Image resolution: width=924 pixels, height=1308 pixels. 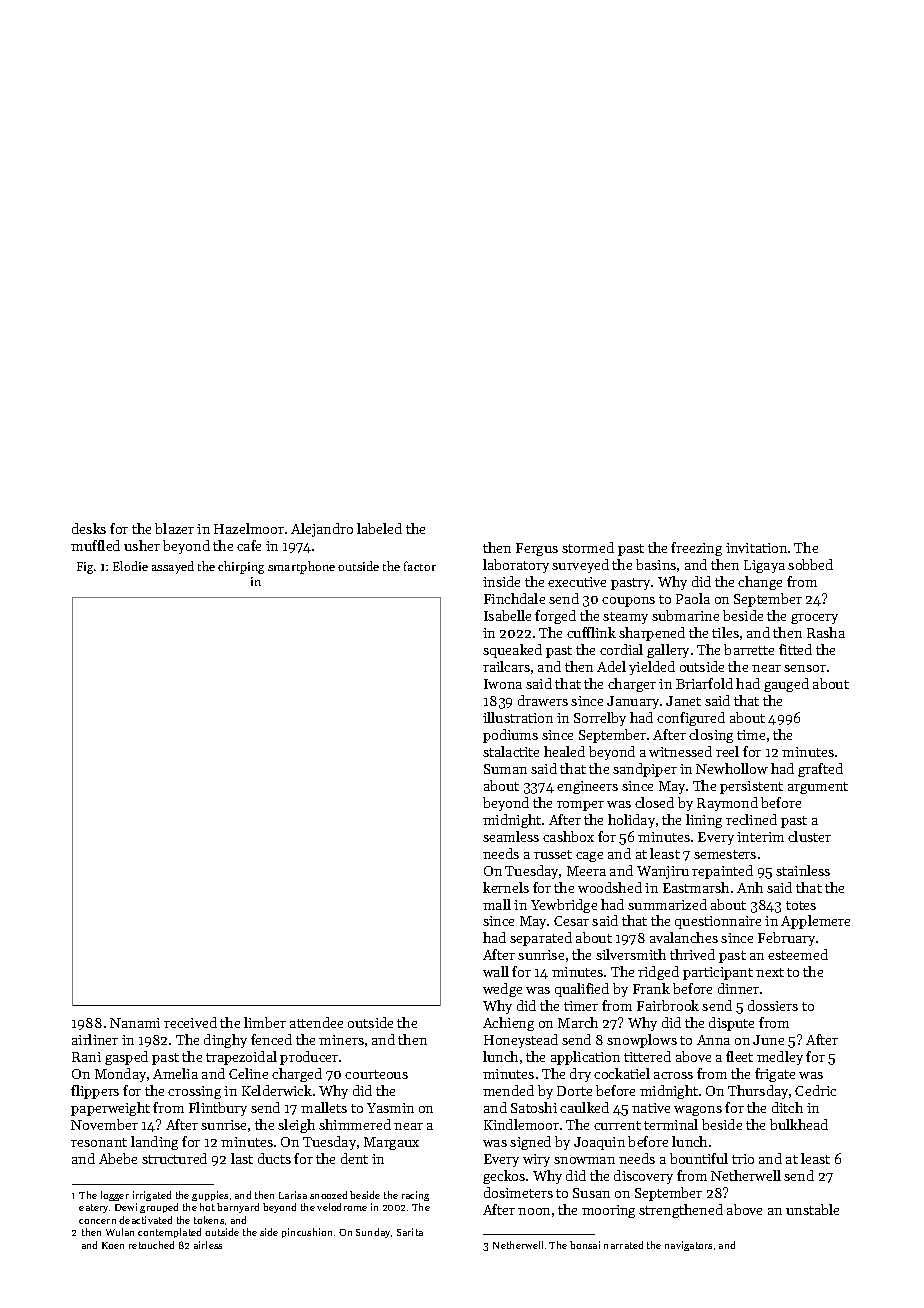 What do you see at coordinates (764, 566) in the image?
I see `Ligaya` at bounding box center [764, 566].
